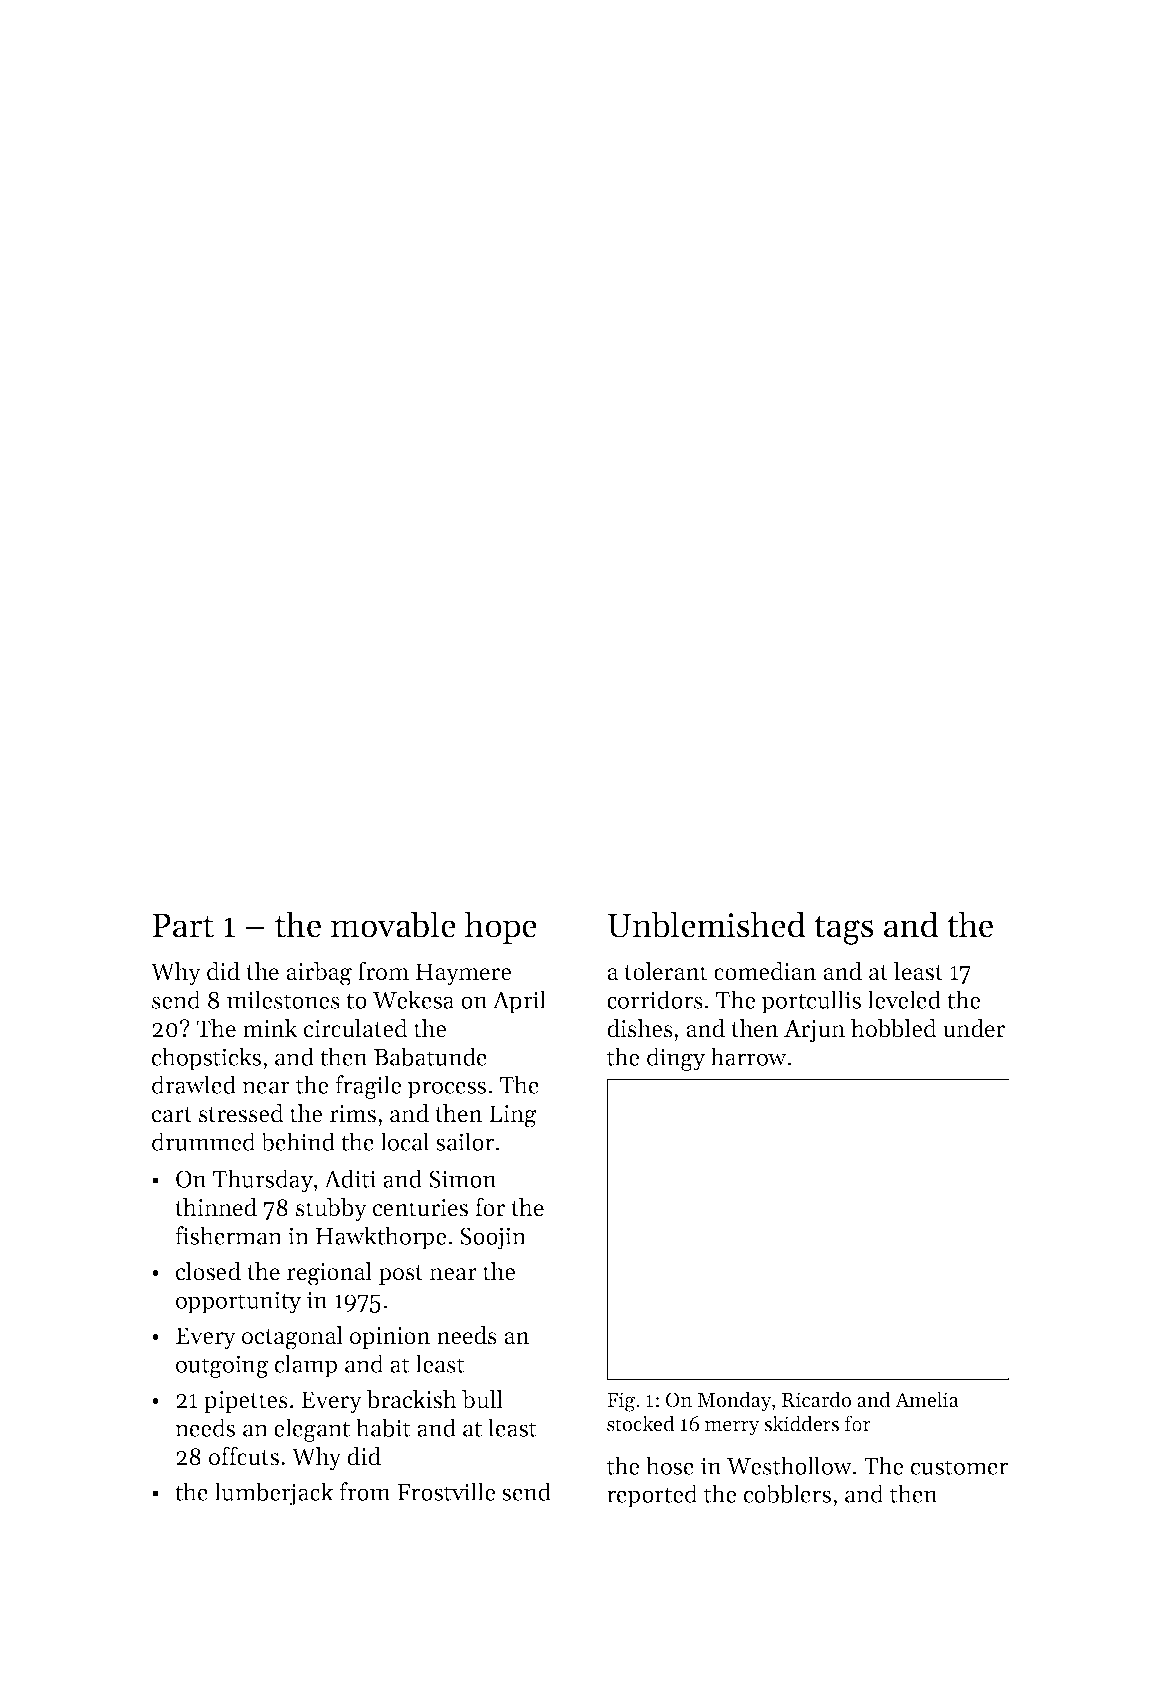 This image has width=1161, height=1681. Describe the element at coordinates (228, 1235) in the image. I see `fisherman` at that location.
